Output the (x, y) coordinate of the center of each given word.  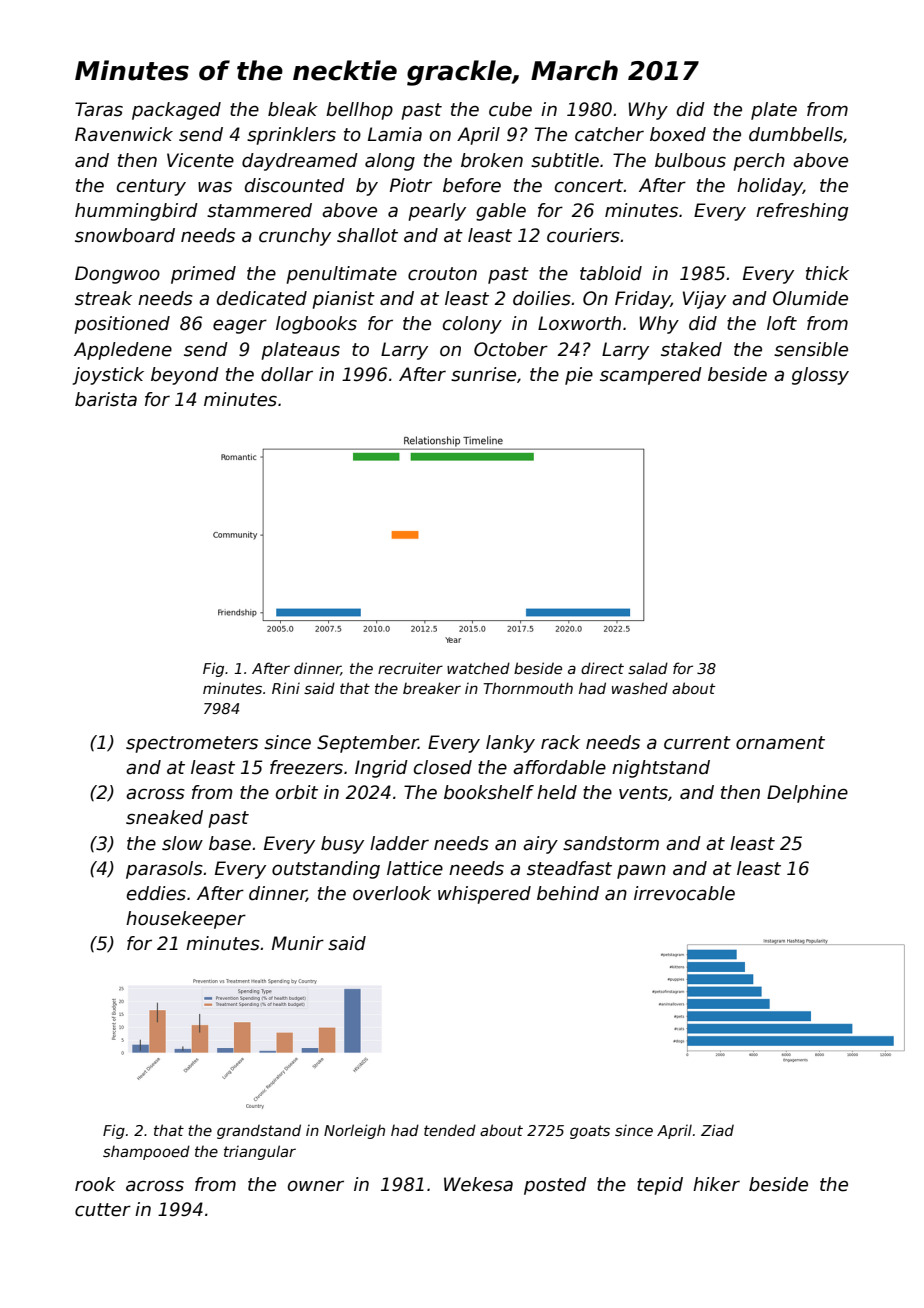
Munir (298, 943)
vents (643, 793)
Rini (286, 688)
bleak (293, 109)
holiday (770, 187)
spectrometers (192, 744)
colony (472, 325)
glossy (820, 376)
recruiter (410, 668)
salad (648, 668)
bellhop (359, 111)
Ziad (717, 1130)
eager (240, 326)
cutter (103, 1210)
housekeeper (186, 920)
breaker (432, 688)
